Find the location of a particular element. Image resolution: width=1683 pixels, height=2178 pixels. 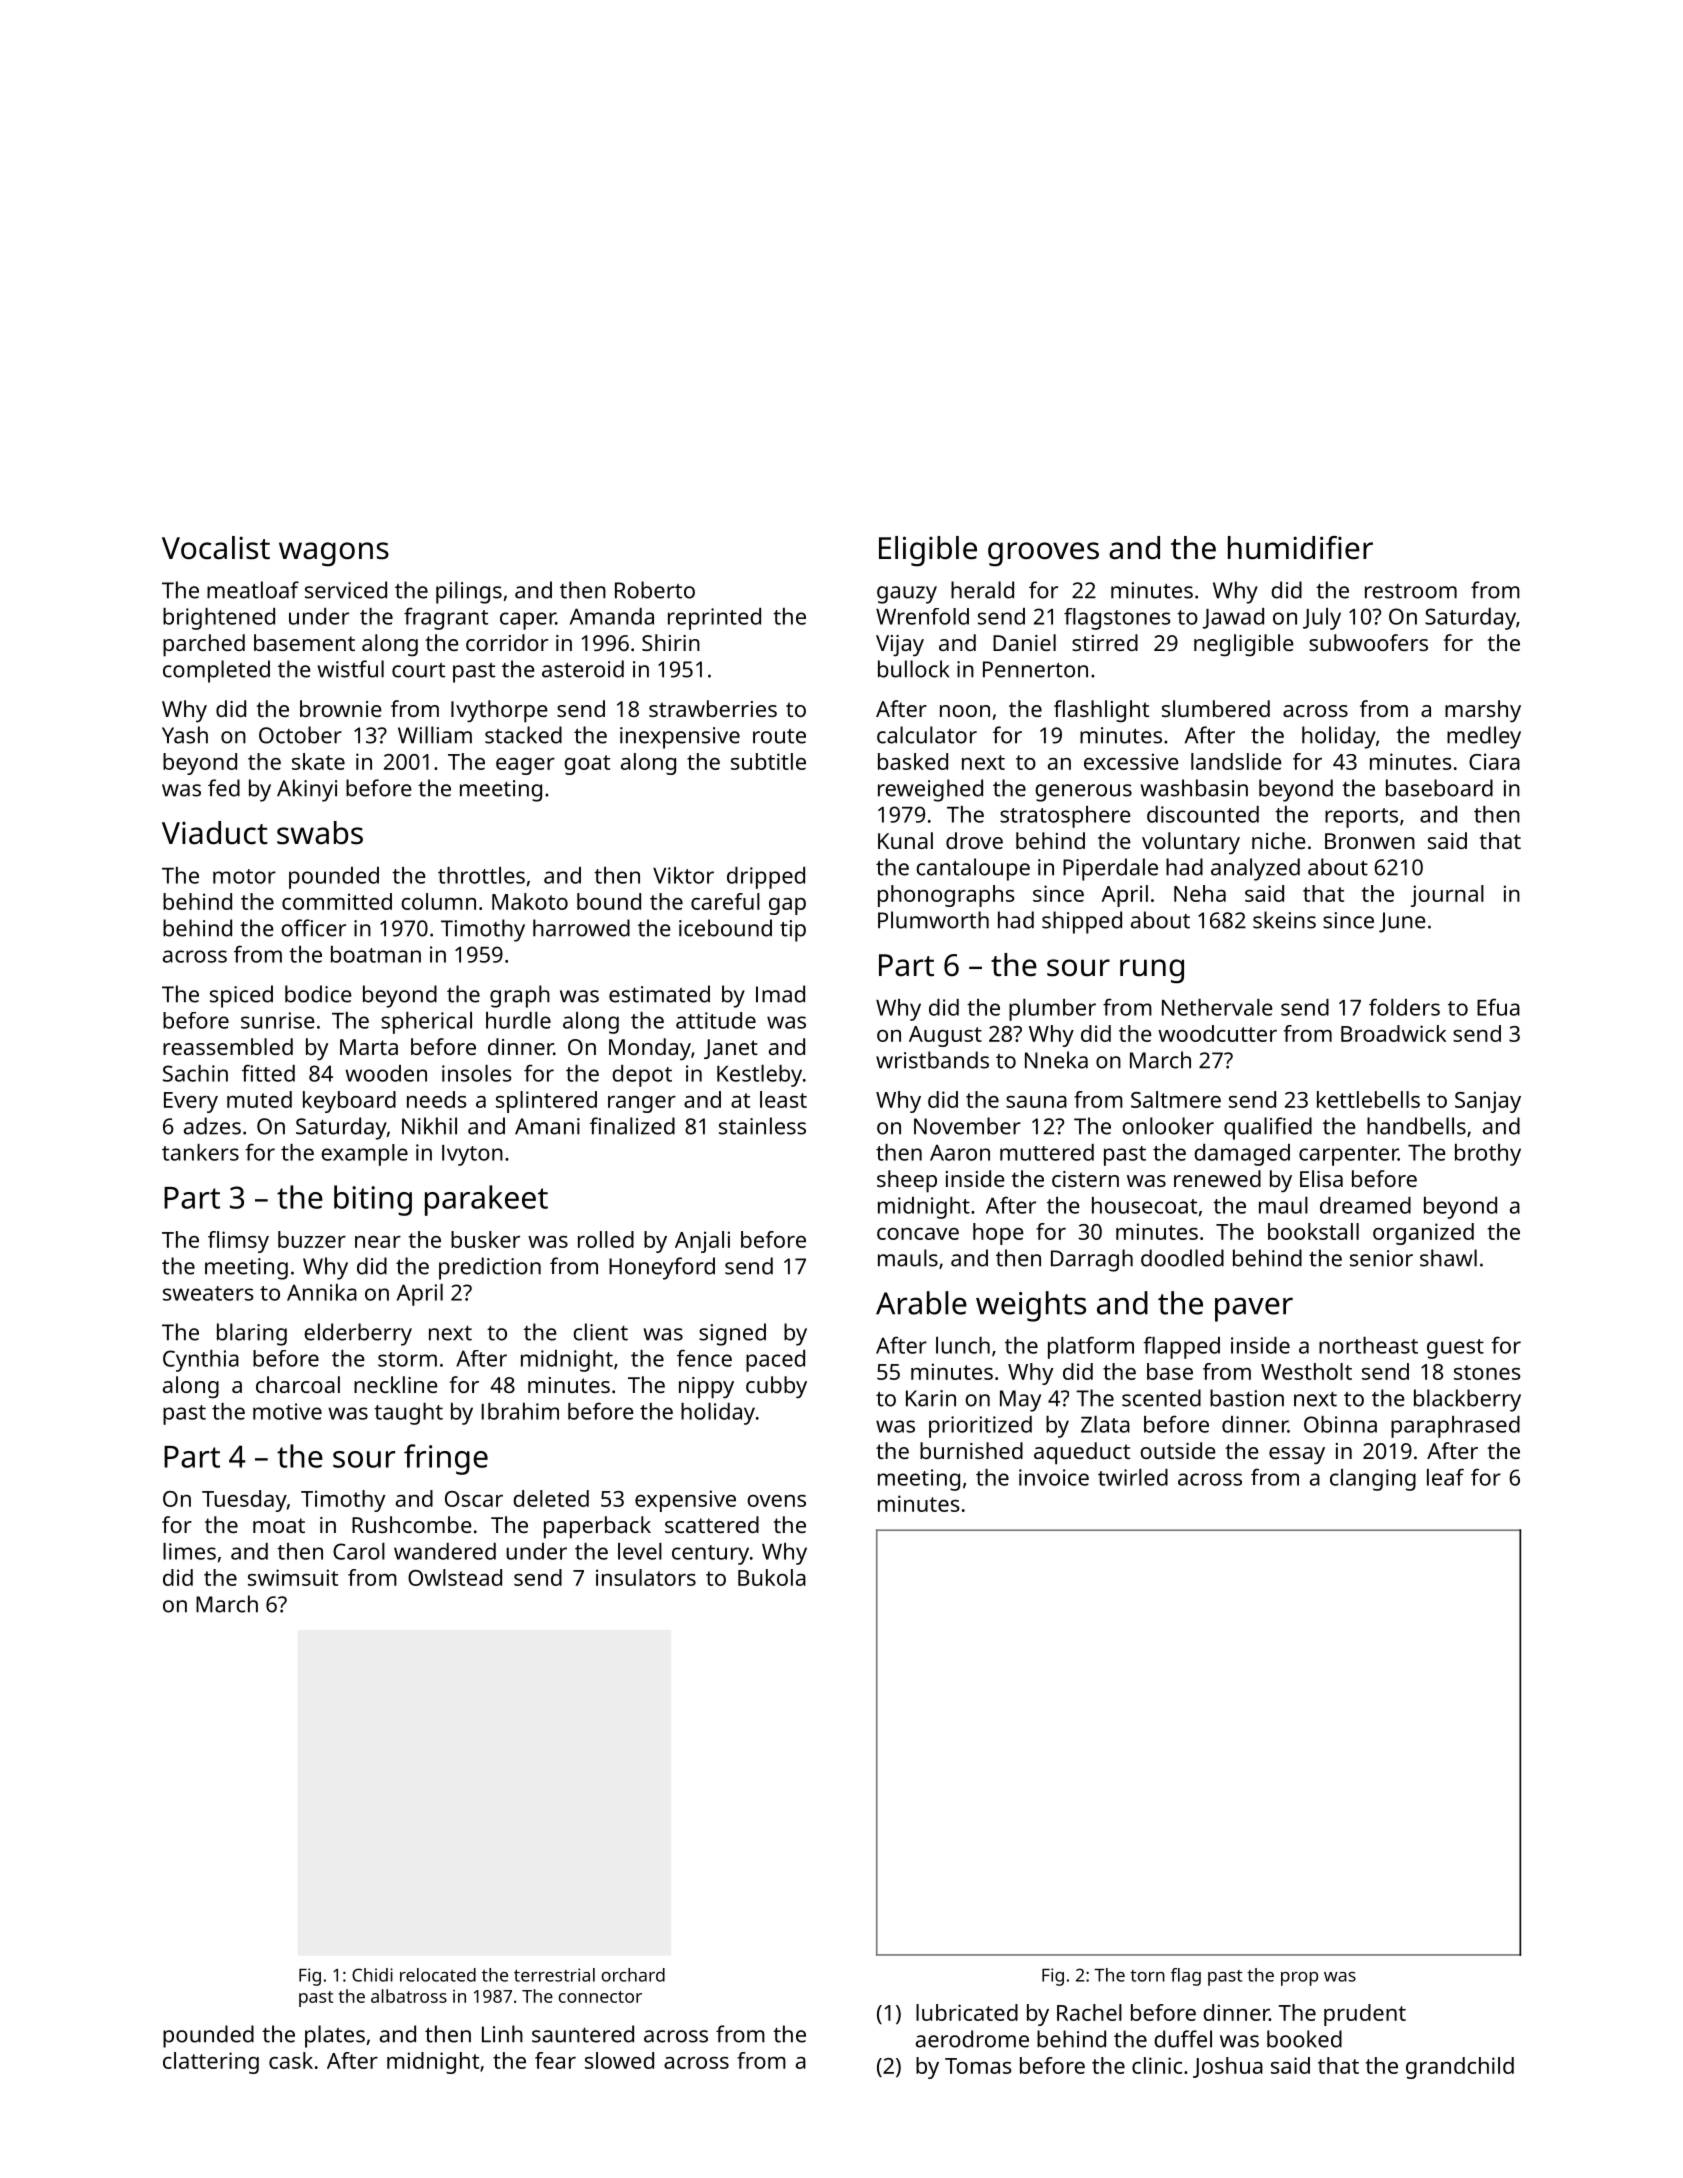

Rachel is located at coordinates (1089, 2012).
